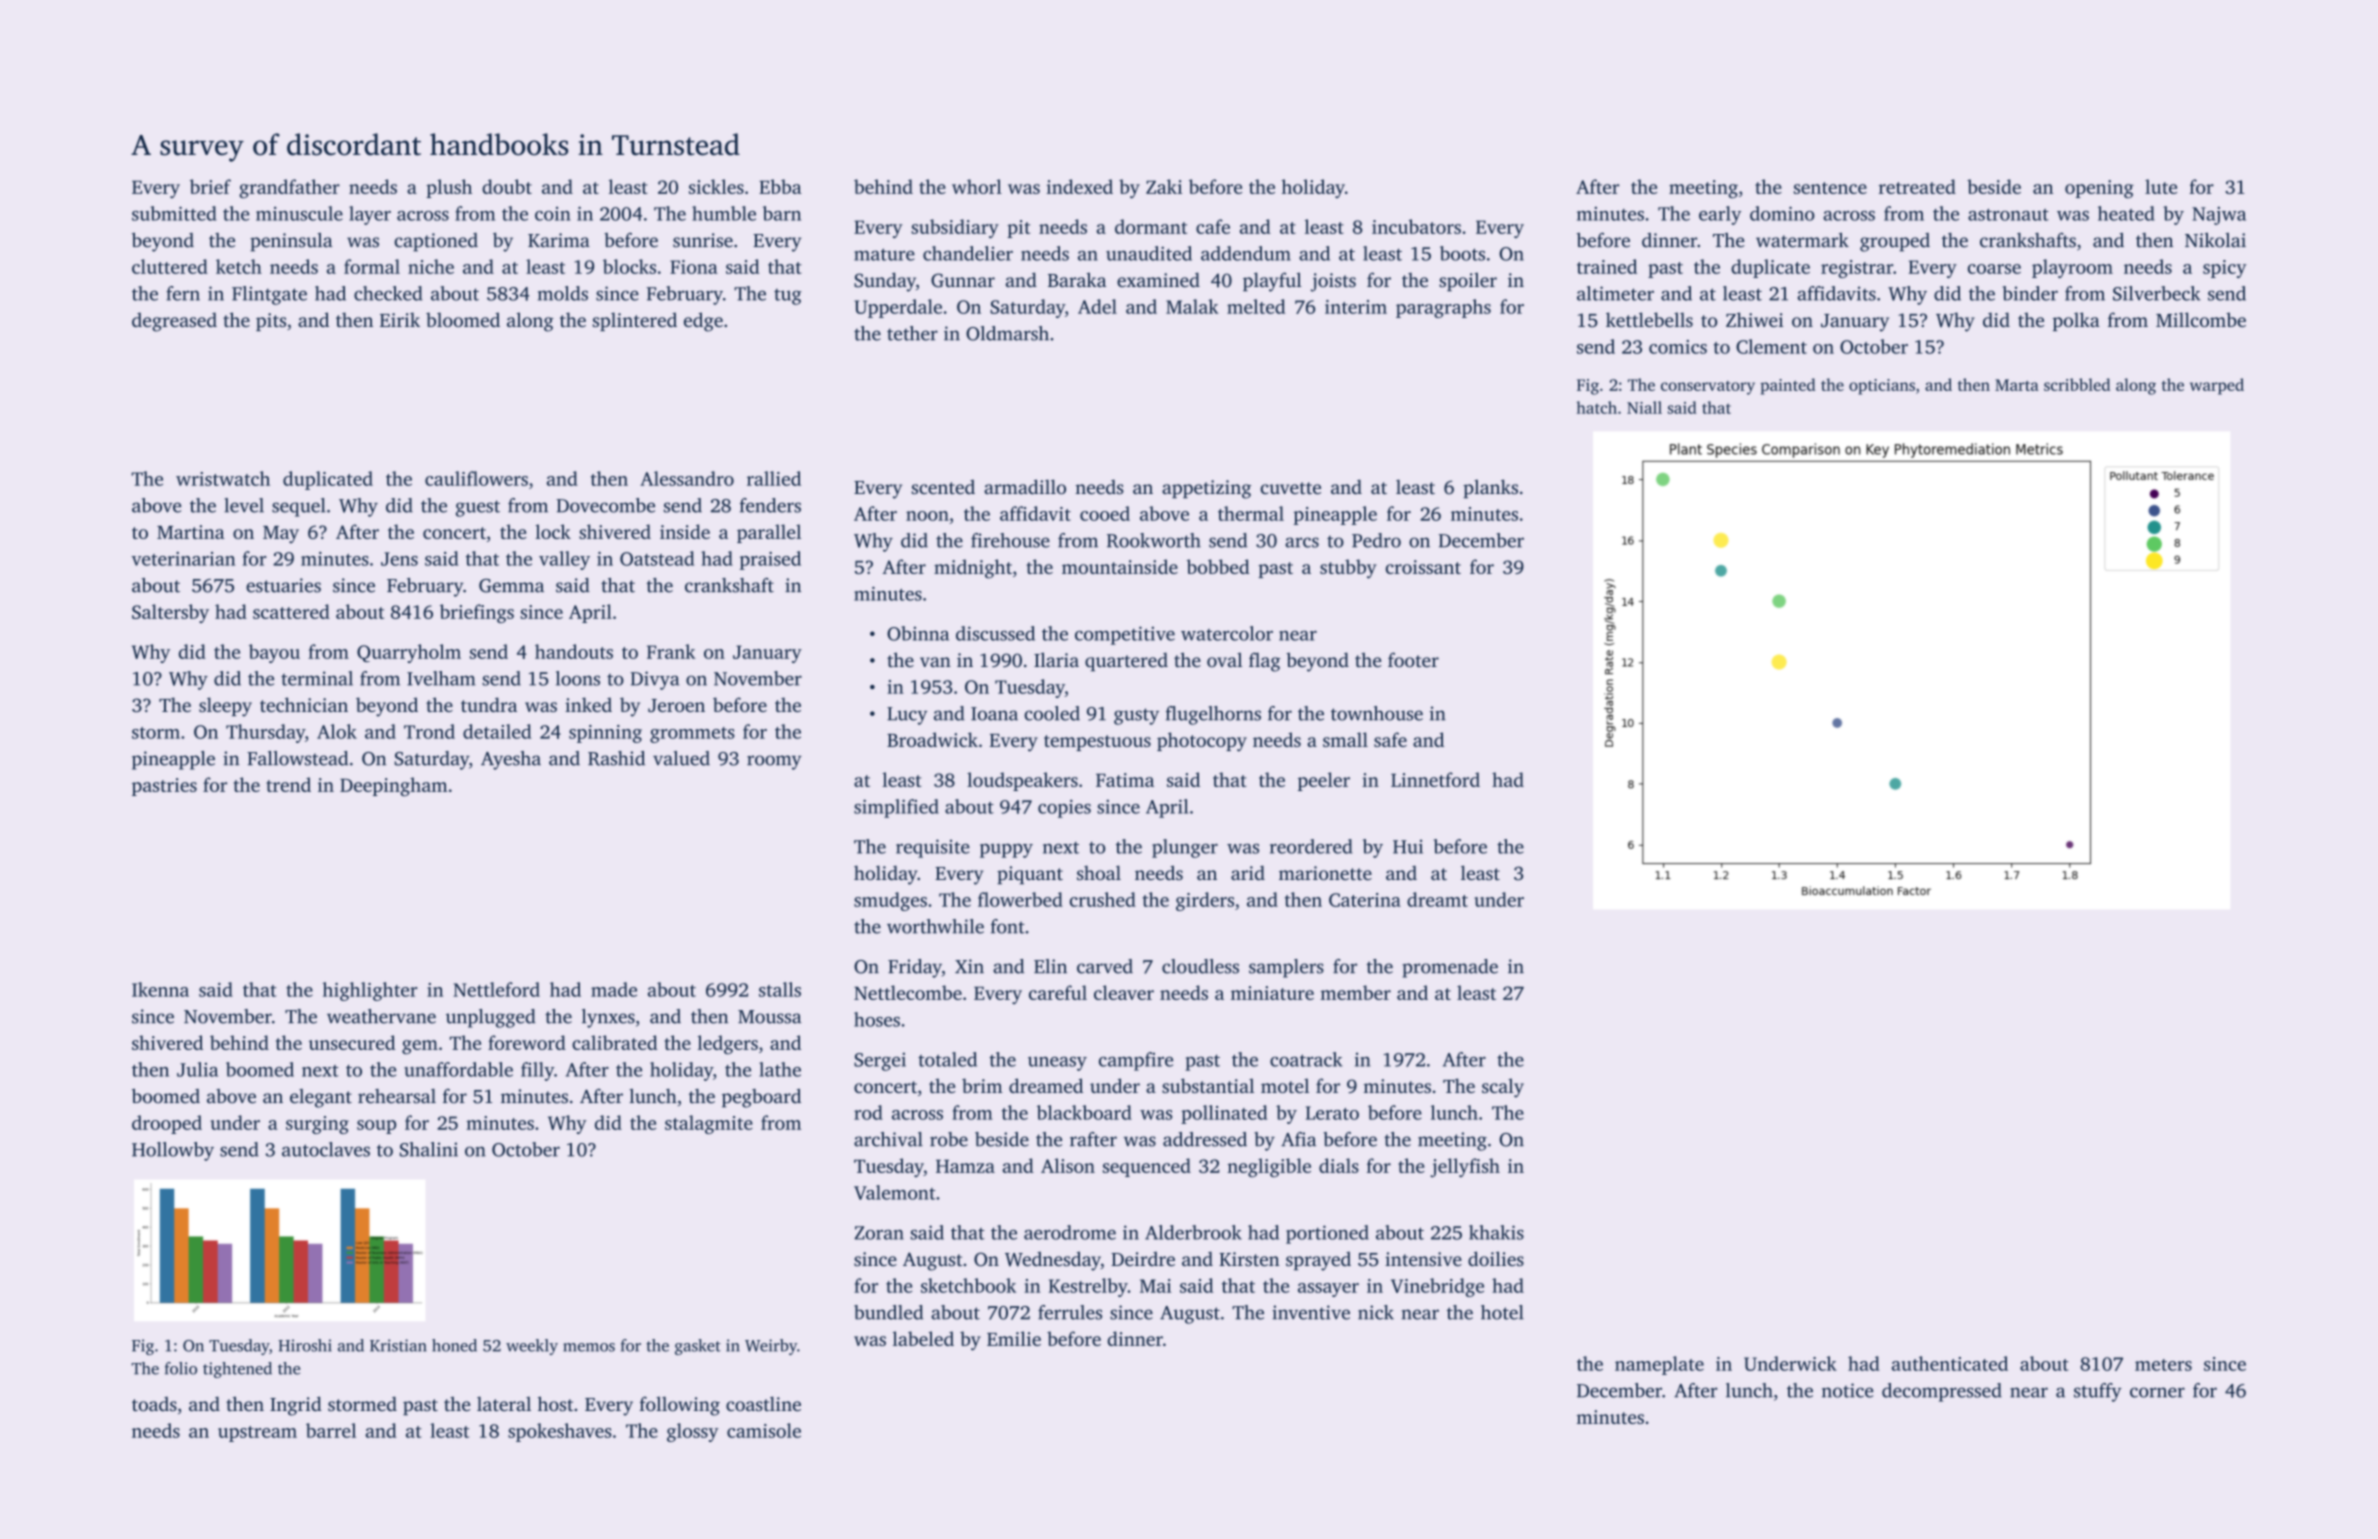 Image resolution: width=2378 pixels, height=1539 pixels. What do you see at coordinates (1058, 992) in the screenshot?
I see `careful` at bounding box center [1058, 992].
